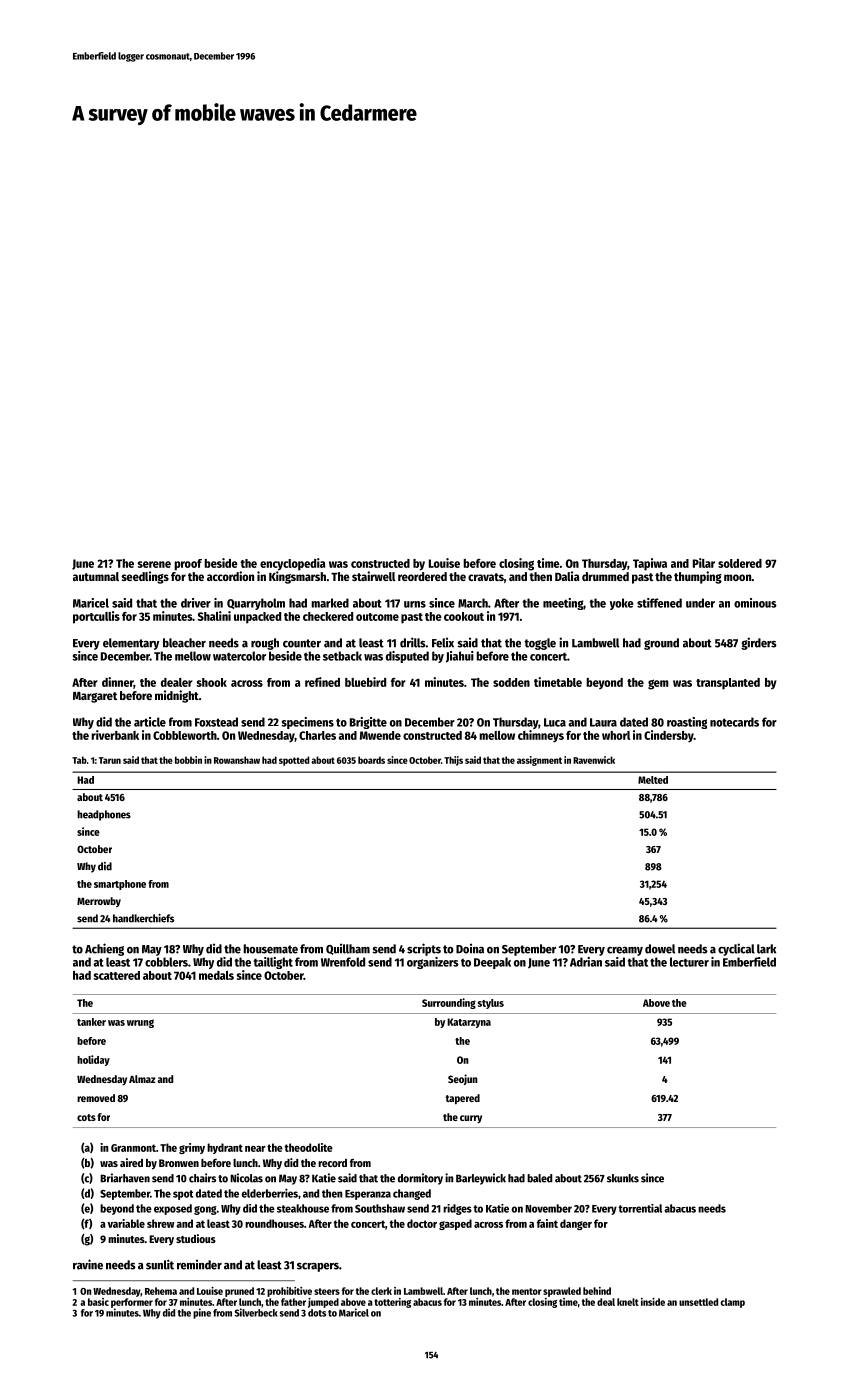 The image size is (849, 1400). Describe the element at coordinates (98, 1302) in the screenshot. I see `basic` at that location.
